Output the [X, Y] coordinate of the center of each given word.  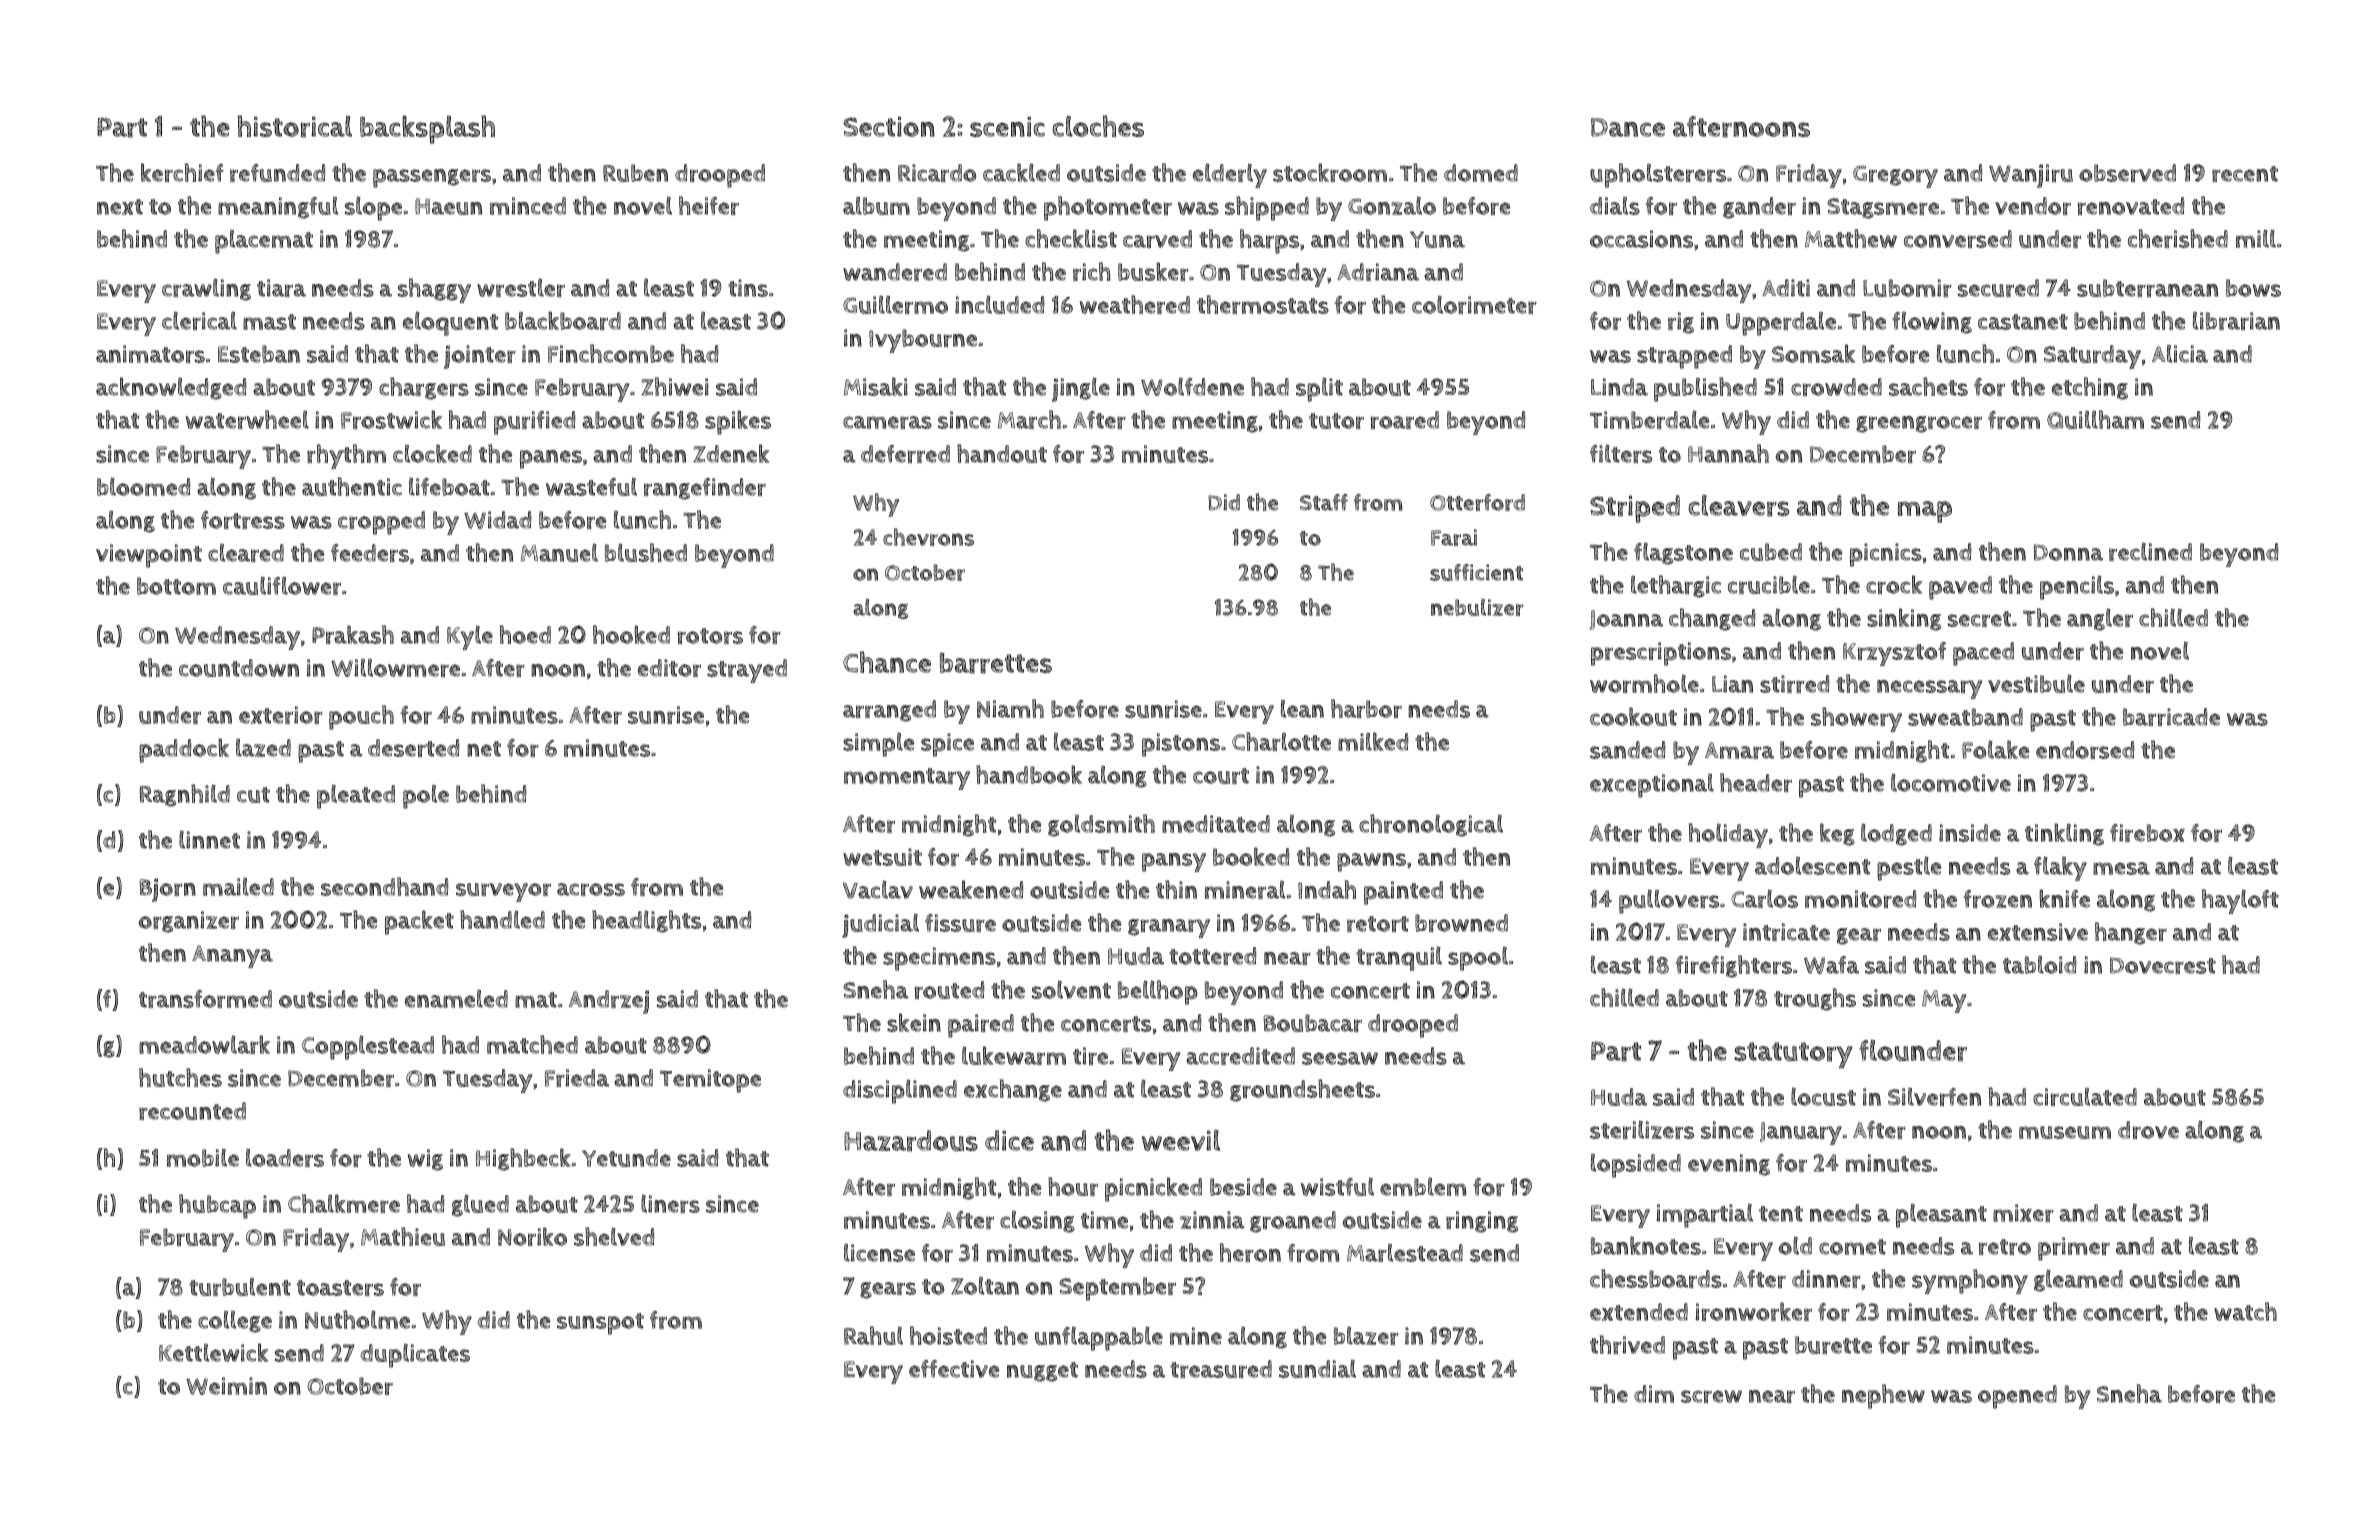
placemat [264, 241]
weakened [971, 889]
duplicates [415, 1355]
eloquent [450, 323]
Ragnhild [185, 795]
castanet [2023, 322]
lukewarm [1014, 1055]
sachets [1928, 386]
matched [532, 1044]
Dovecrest [2163, 965]
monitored [1860, 899]
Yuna [1437, 239]
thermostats [1263, 304]
